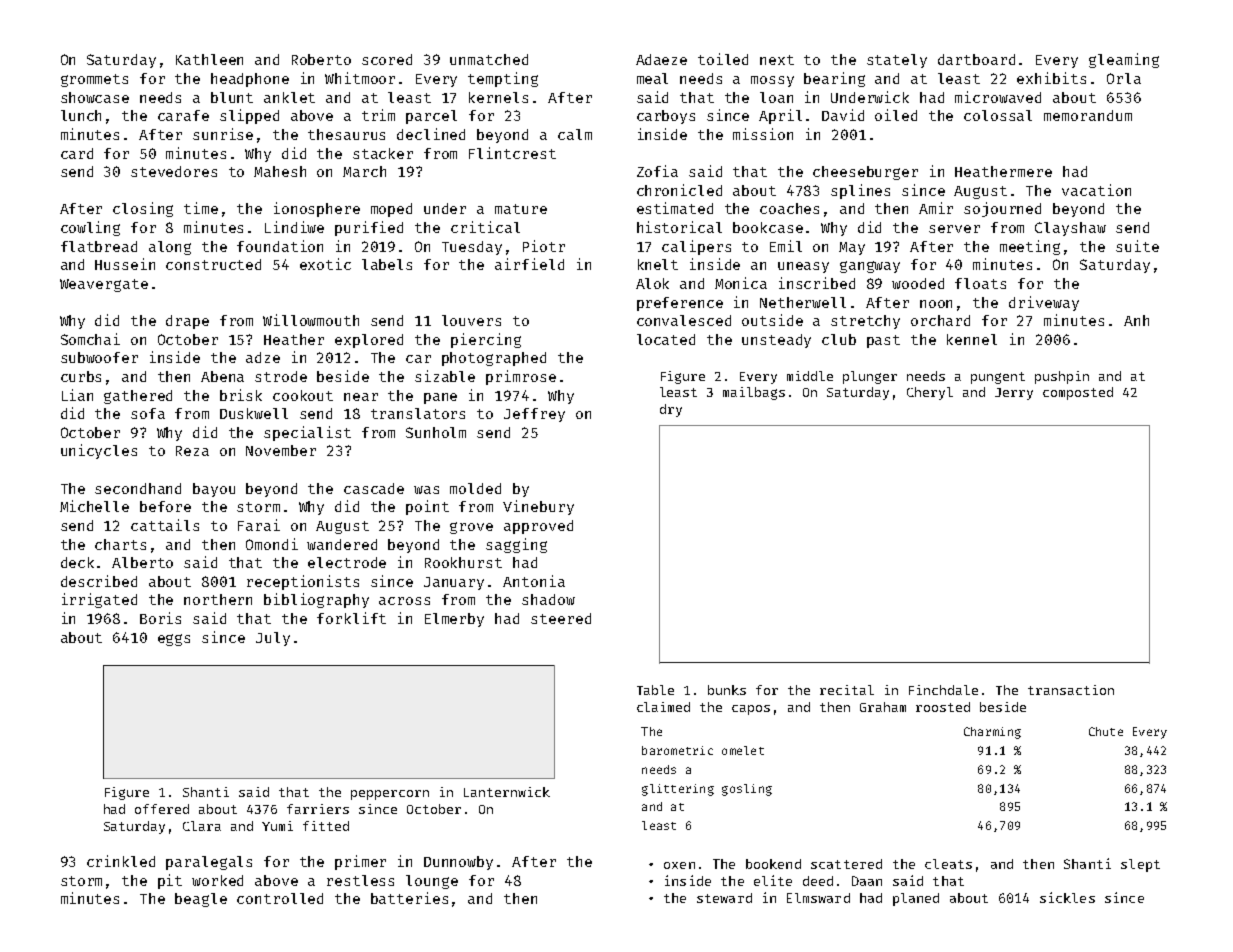 Image resolution: width=1233 pixels, height=952 pixels. Describe the element at coordinates (1124, 60) in the screenshot. I see `gleaming` at that location.
